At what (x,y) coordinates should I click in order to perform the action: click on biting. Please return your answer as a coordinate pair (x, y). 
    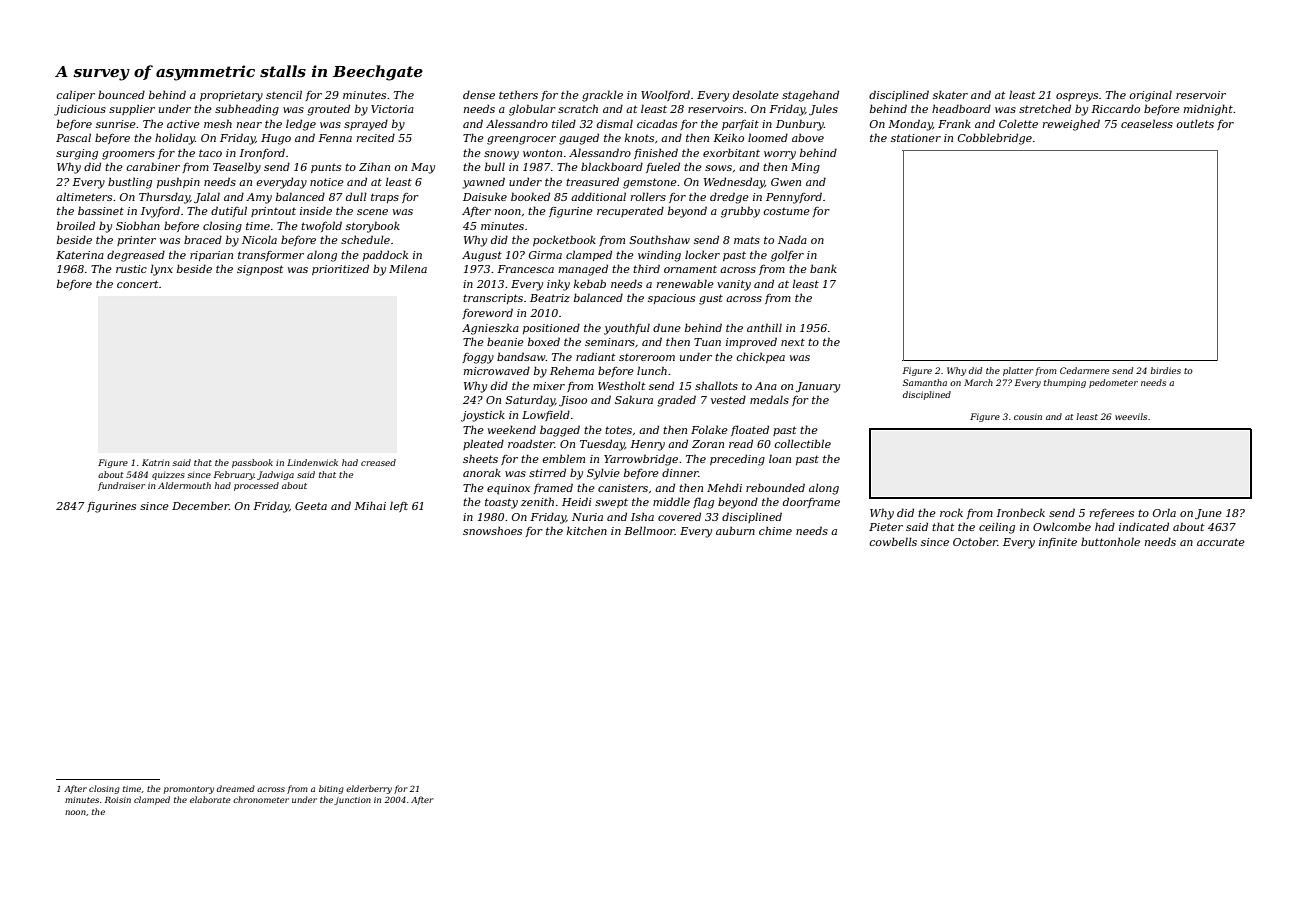
    Looking at the image, I should click on (331, 789).
